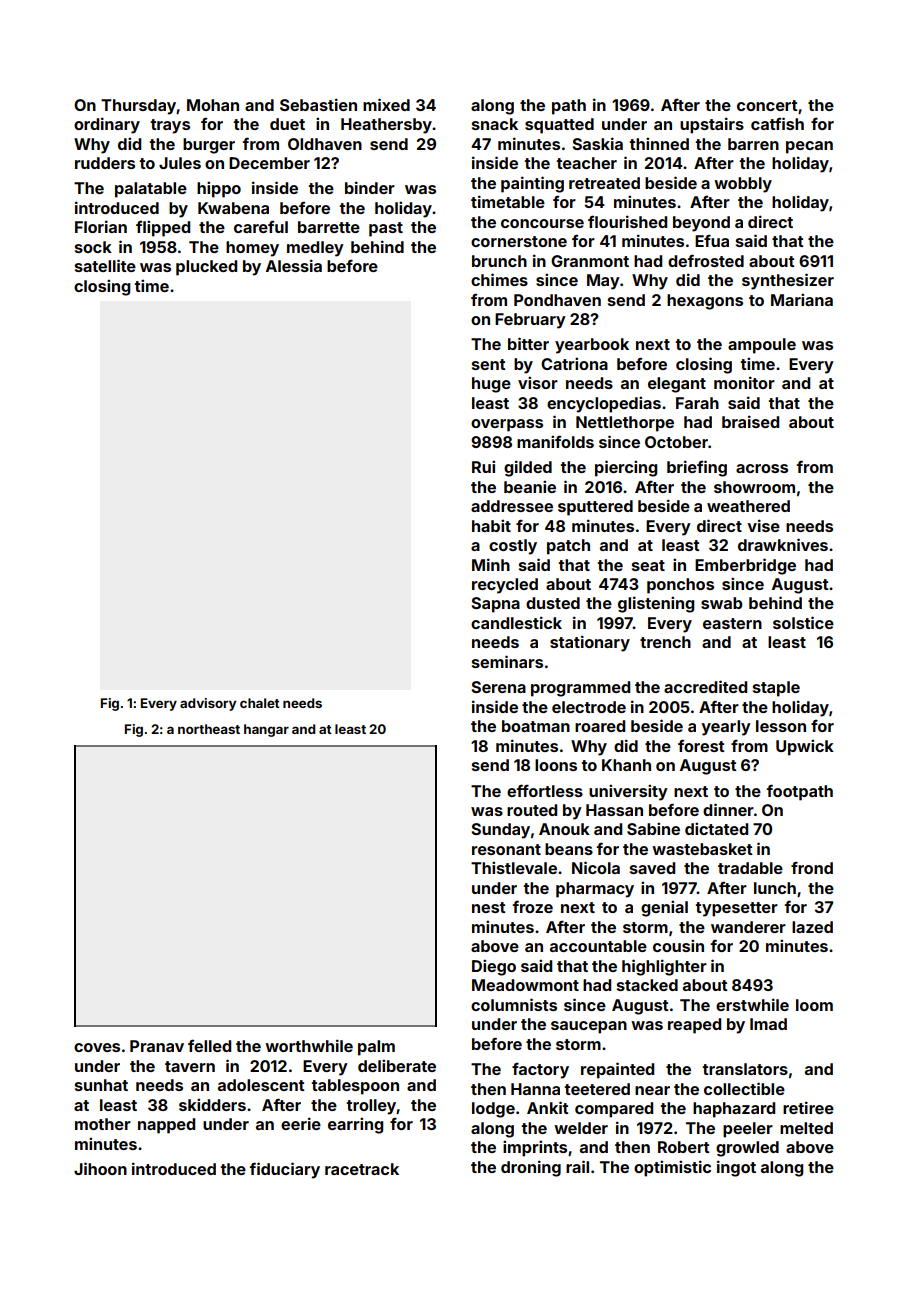  I want to click on Alessia, so click(294, 265).
